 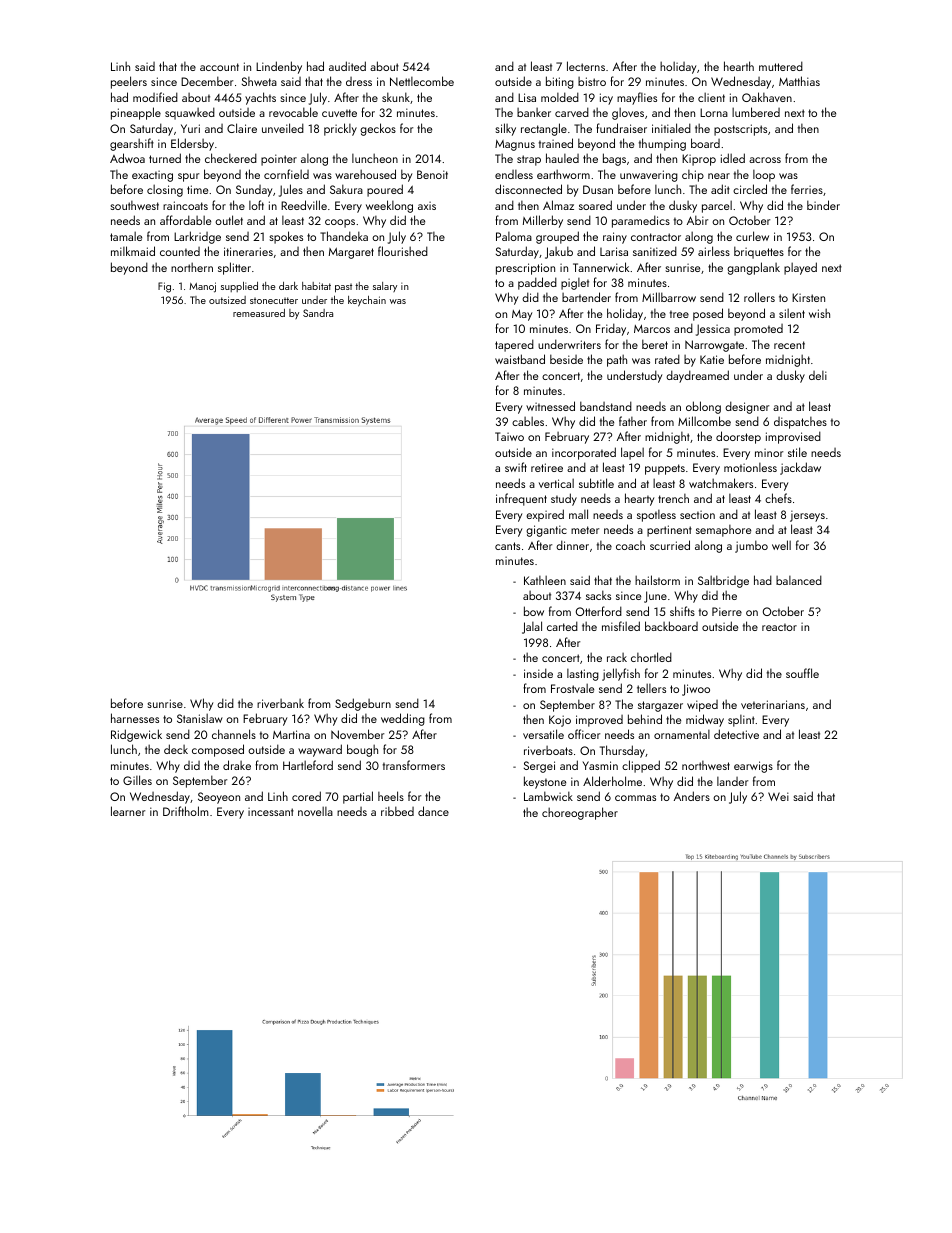 What do you see at coordinates (509, 436) in the screenshot?
I see `Taiwo` at bounding box center [509, 436].
